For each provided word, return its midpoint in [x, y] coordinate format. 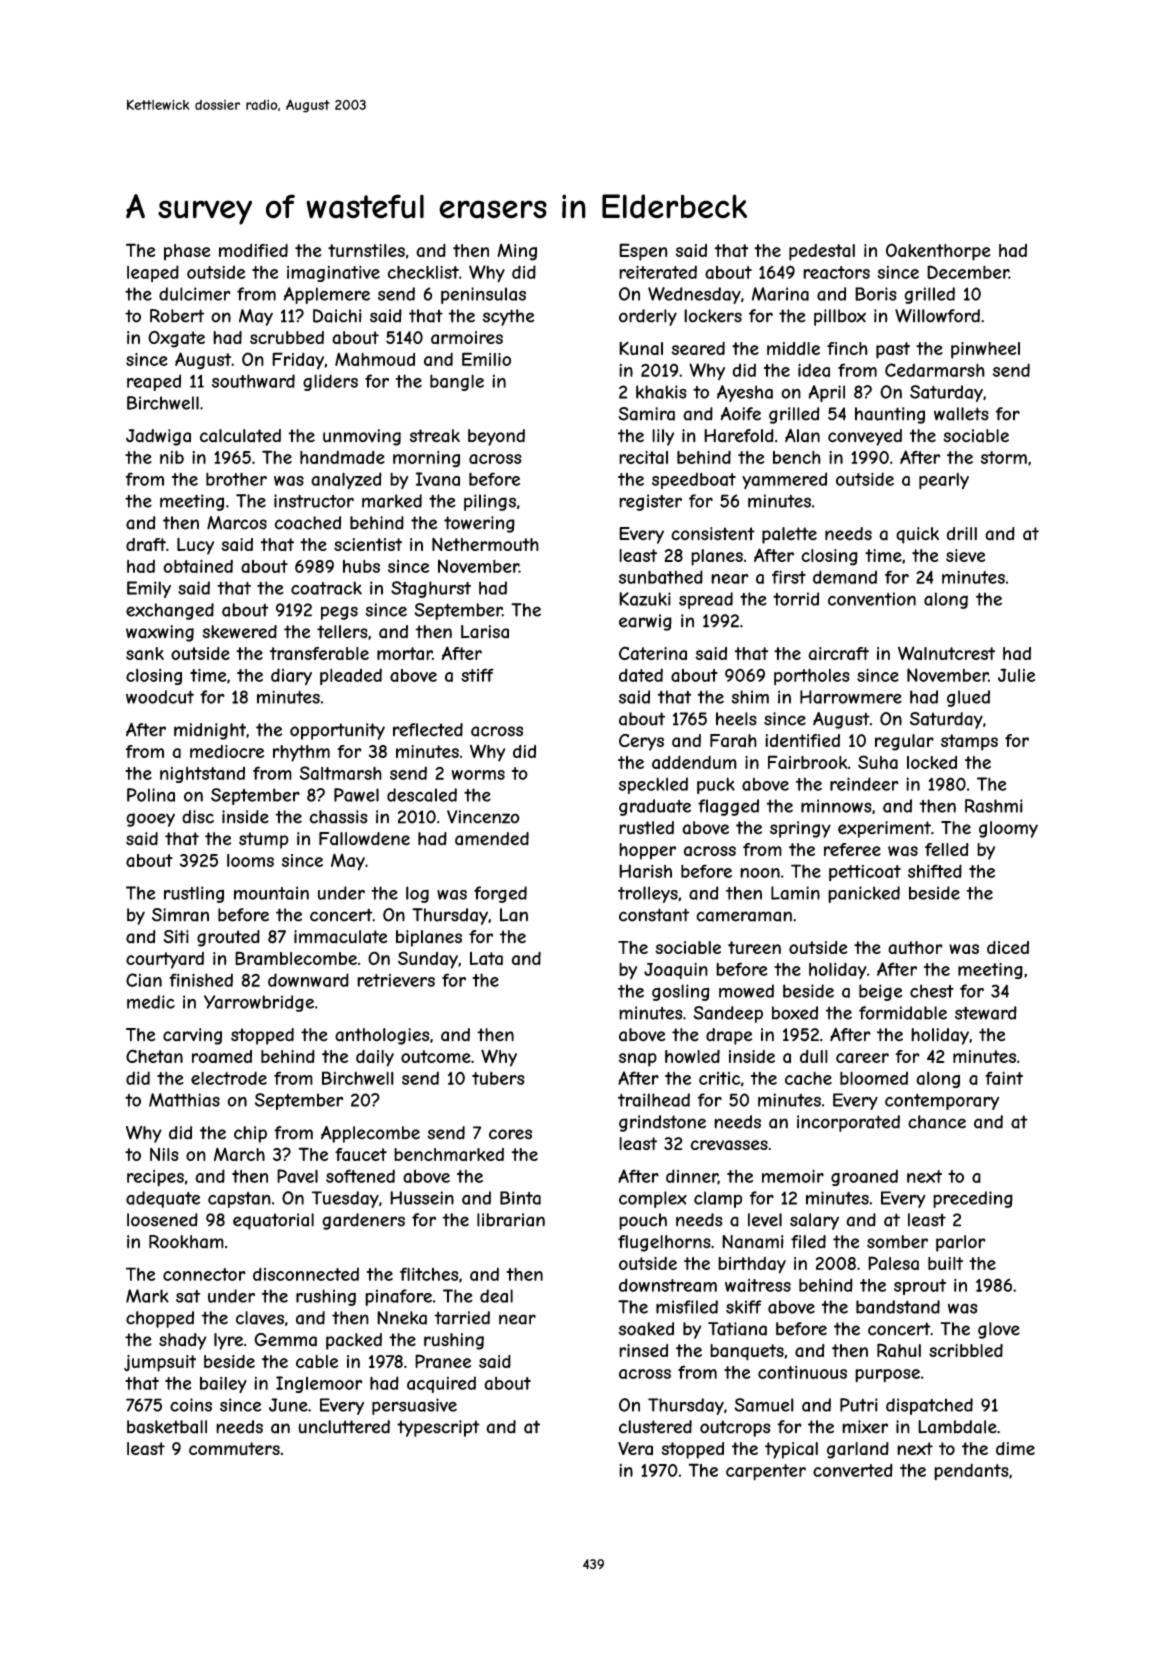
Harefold [739, 436]
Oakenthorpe [938, 252]
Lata [486, 958]
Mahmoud [375, 359]
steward [986, 1013]
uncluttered [344, 1427]
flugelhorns [664, 1243]
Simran [180, 915]
